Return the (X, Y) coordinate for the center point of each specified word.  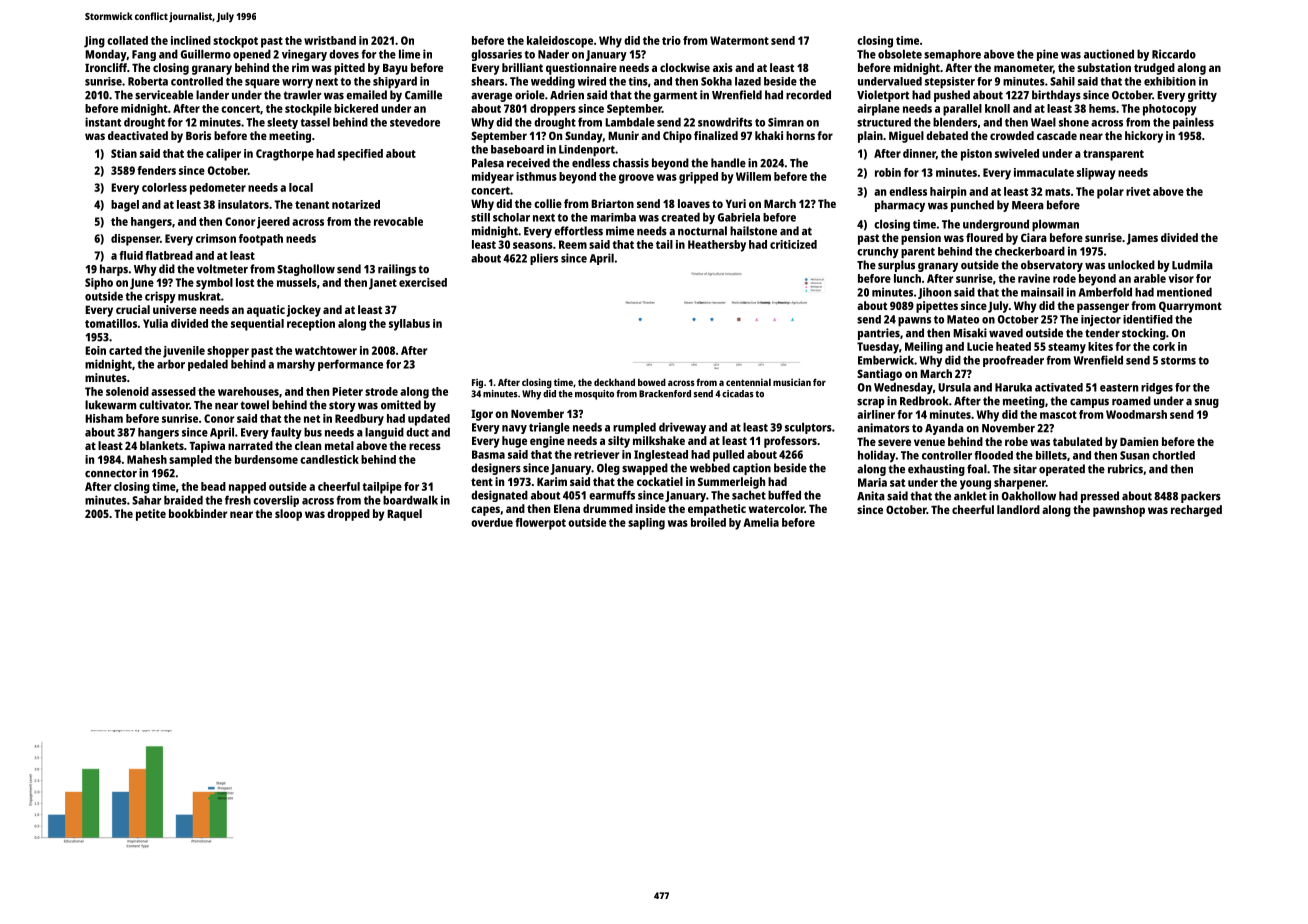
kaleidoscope (560, 42)
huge (514, 442)
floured (984, 237)
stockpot (235, 42)
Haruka (1013, 387)
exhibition (1170, 81)
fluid (131, 255)
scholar (511, 217)
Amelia (761, 522)
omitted (401, 405)
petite (151, 515)
